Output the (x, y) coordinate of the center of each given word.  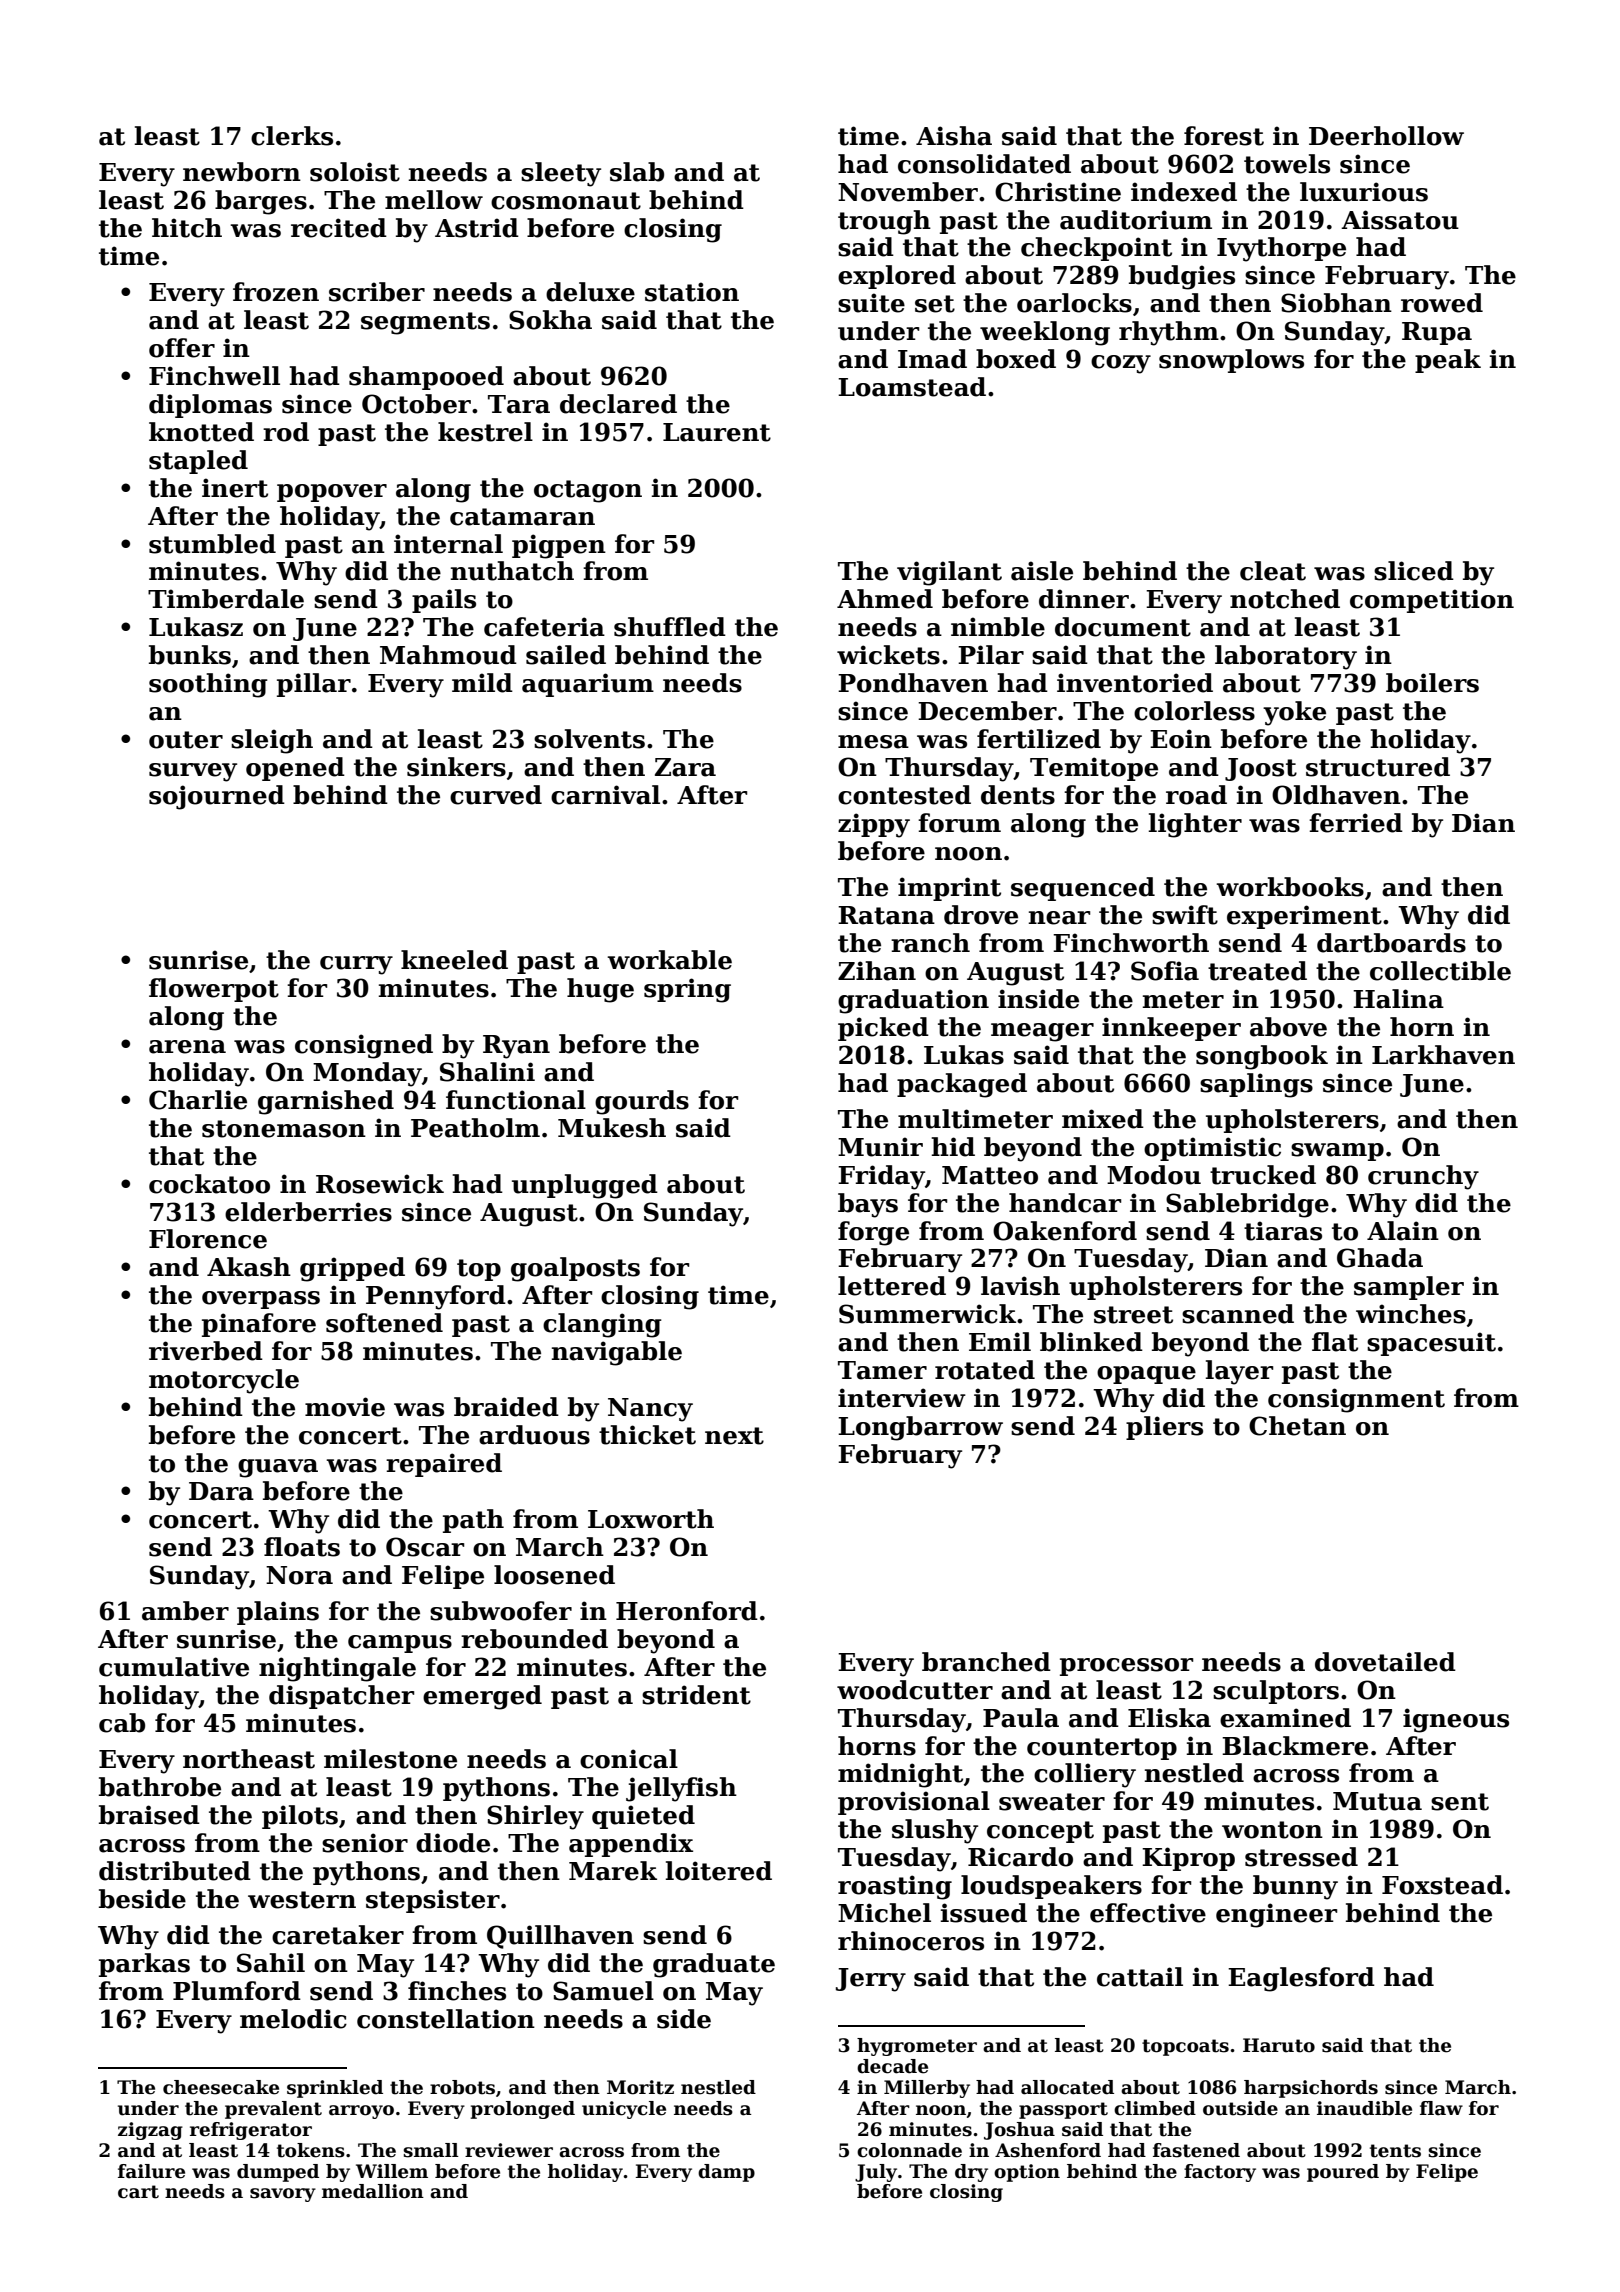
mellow (434, 200)
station (692, 292)
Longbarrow (920, 1428)
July (876, 2173)
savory (283, 2195)
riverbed (206, 1351)
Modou (1154, 1175)
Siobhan (1336, 303)
